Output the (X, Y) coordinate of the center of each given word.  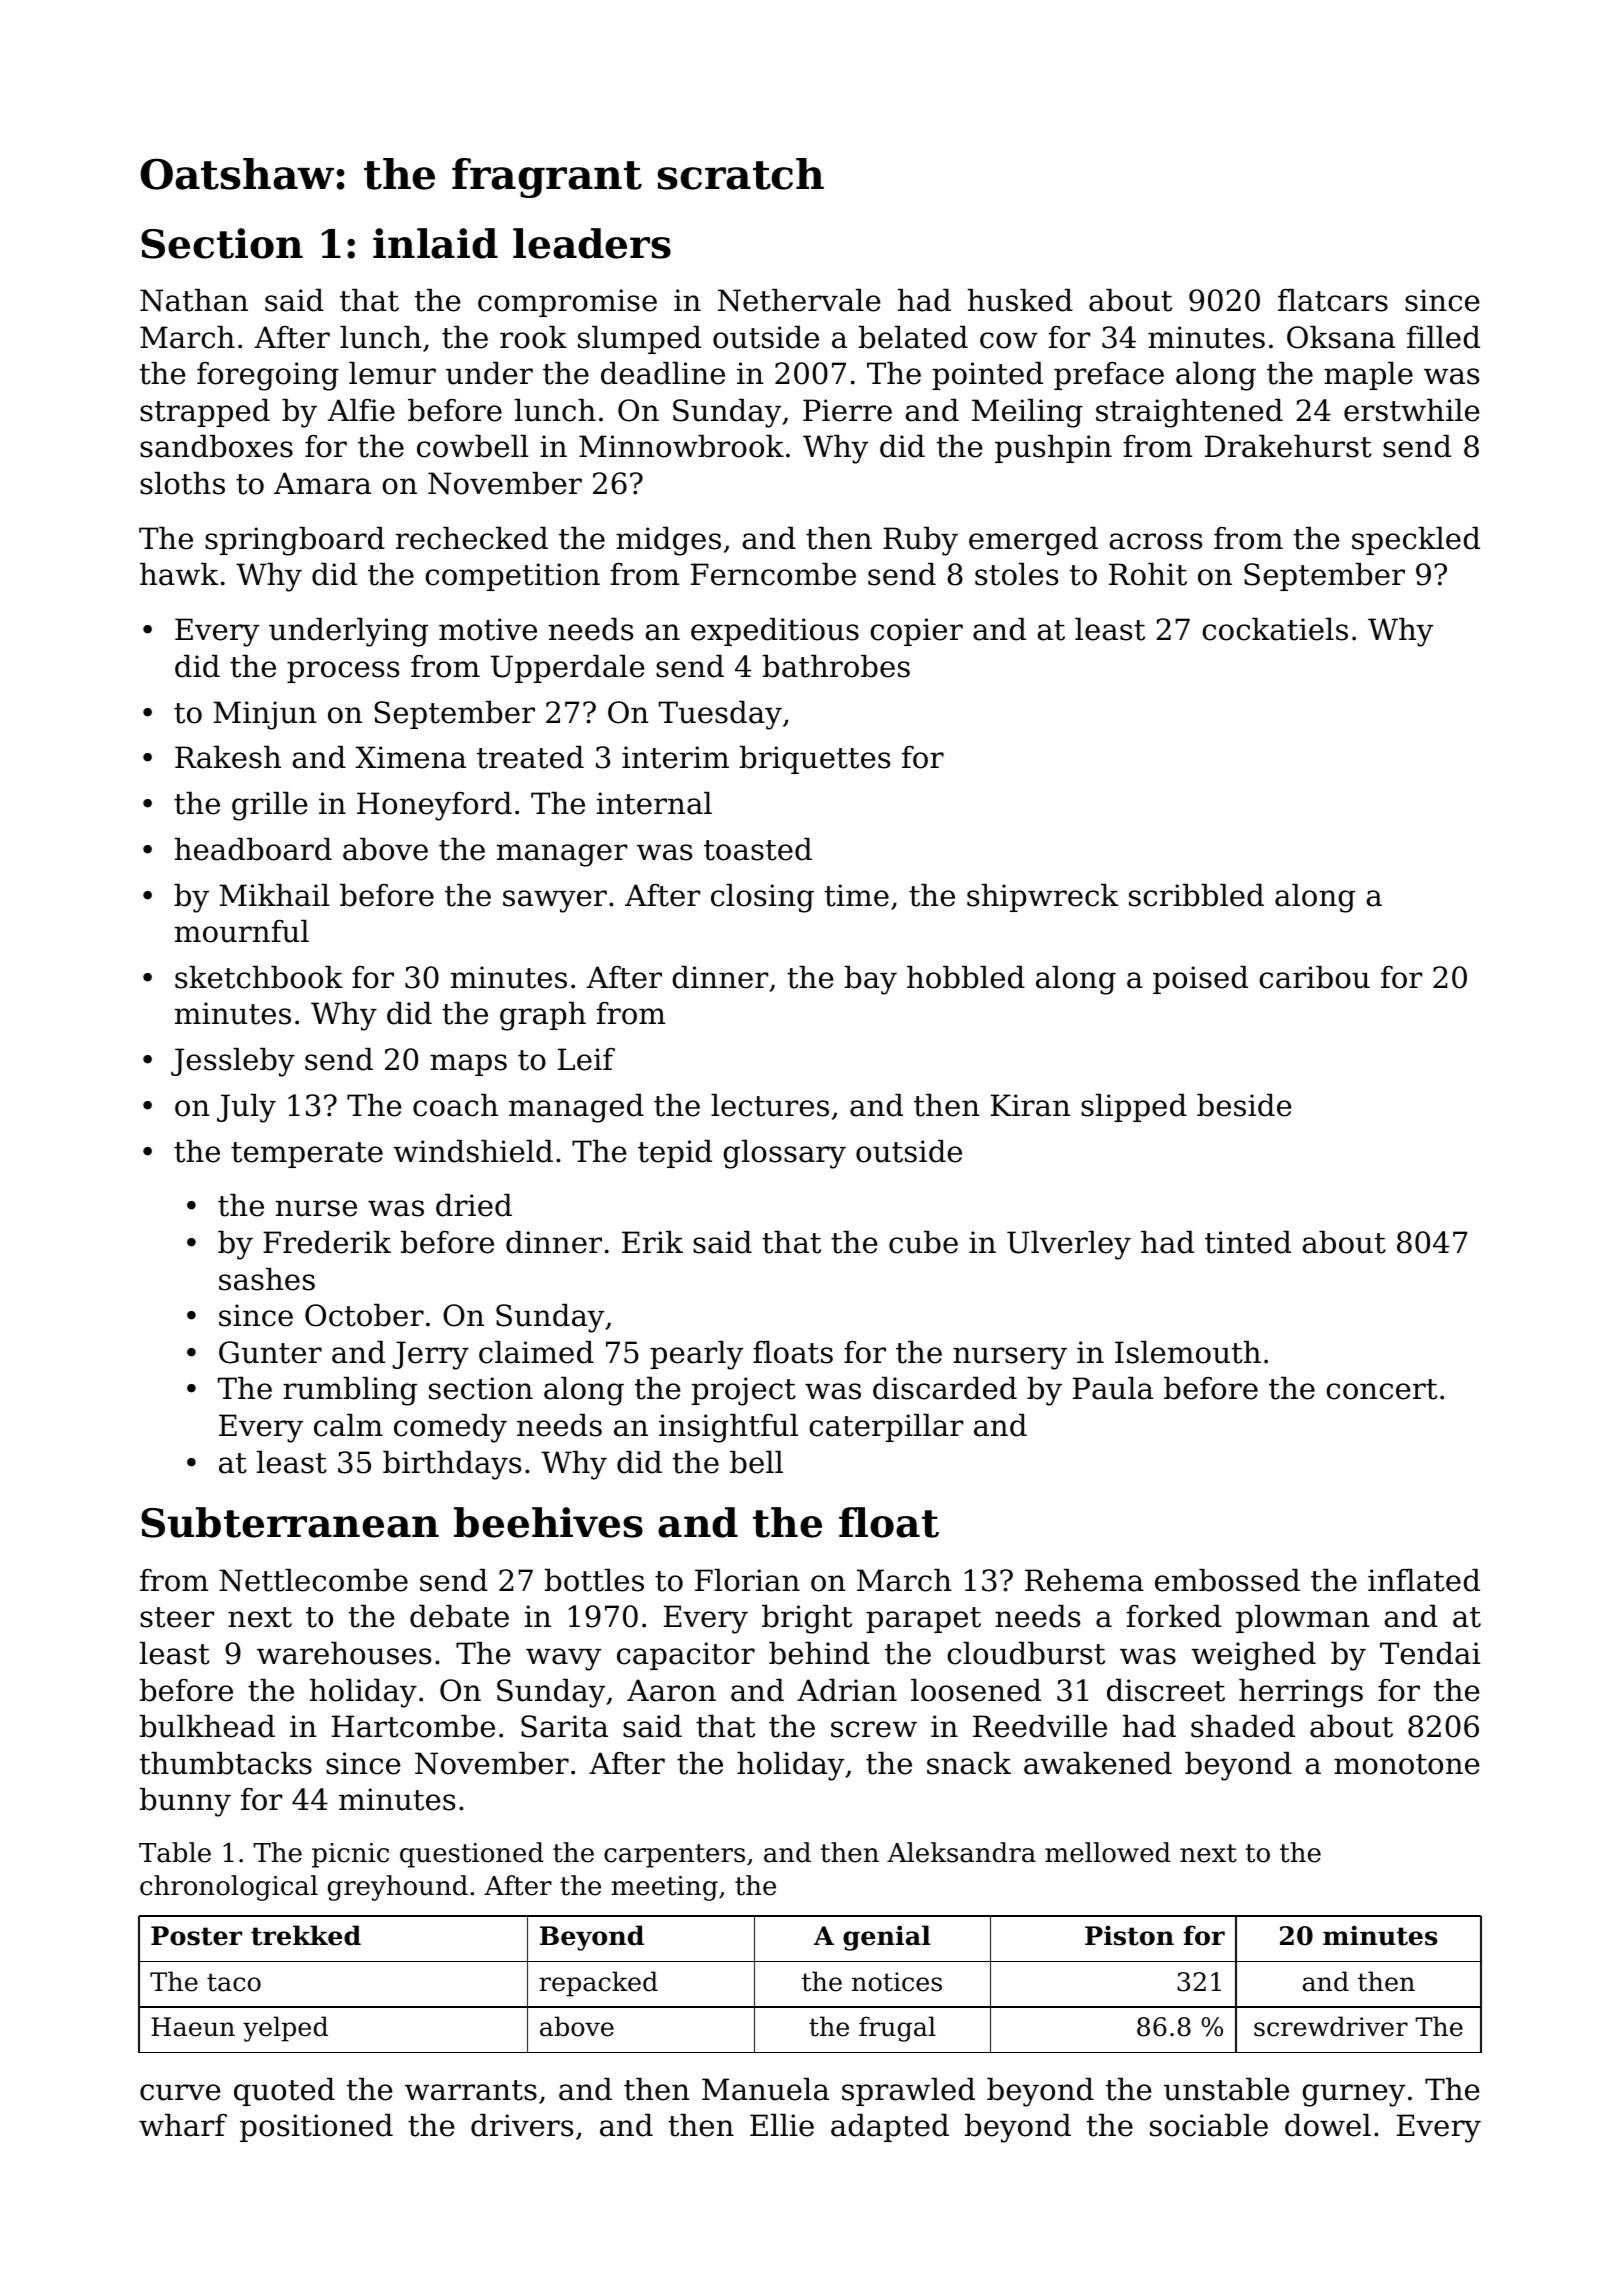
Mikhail (274, 895)
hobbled (966, 977)
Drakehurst (1288, 446)
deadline (663, 373)
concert (1381, 1389)
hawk (179, 574)
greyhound (398, 1888)
